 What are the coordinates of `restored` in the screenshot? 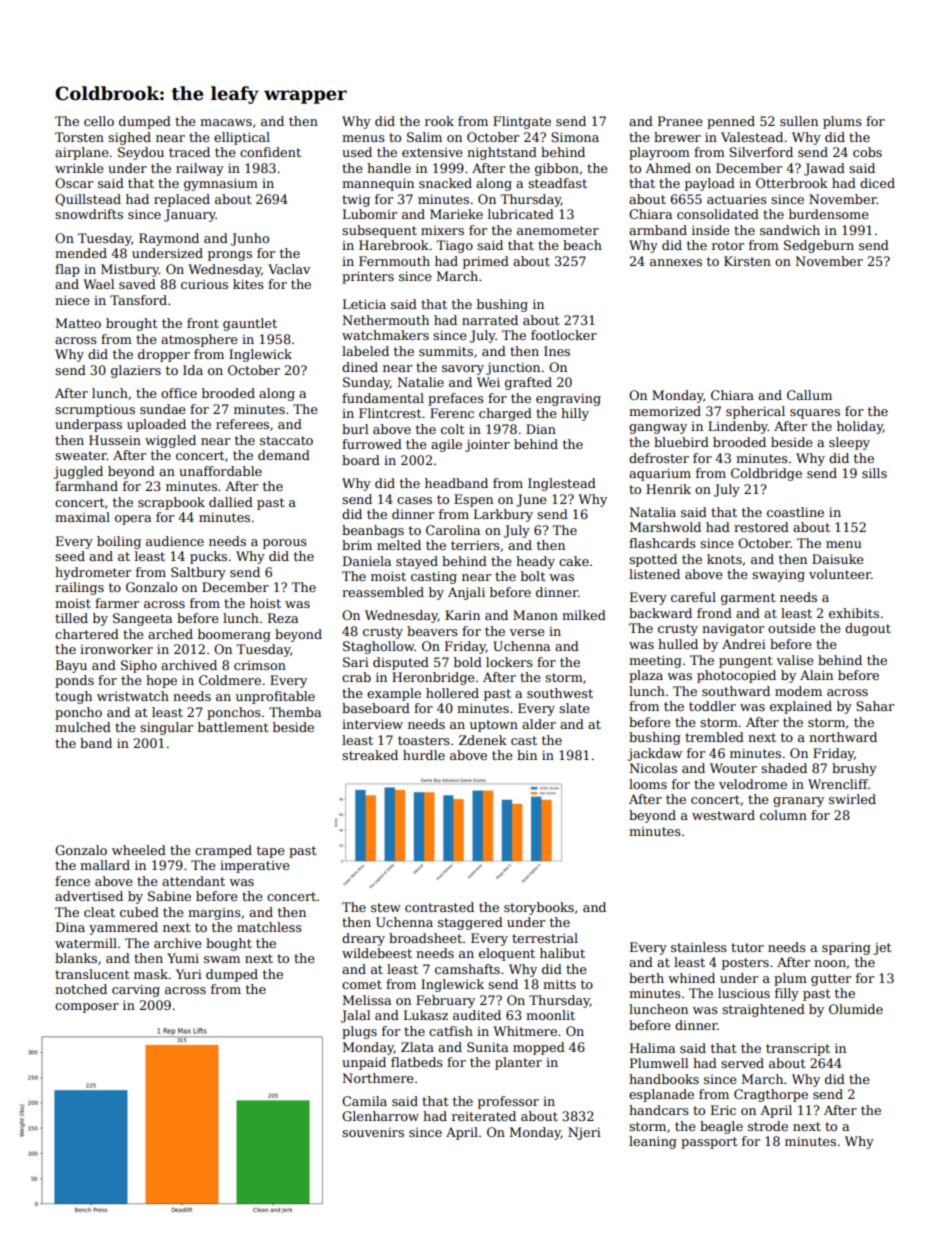 It's located at (761, 527).
